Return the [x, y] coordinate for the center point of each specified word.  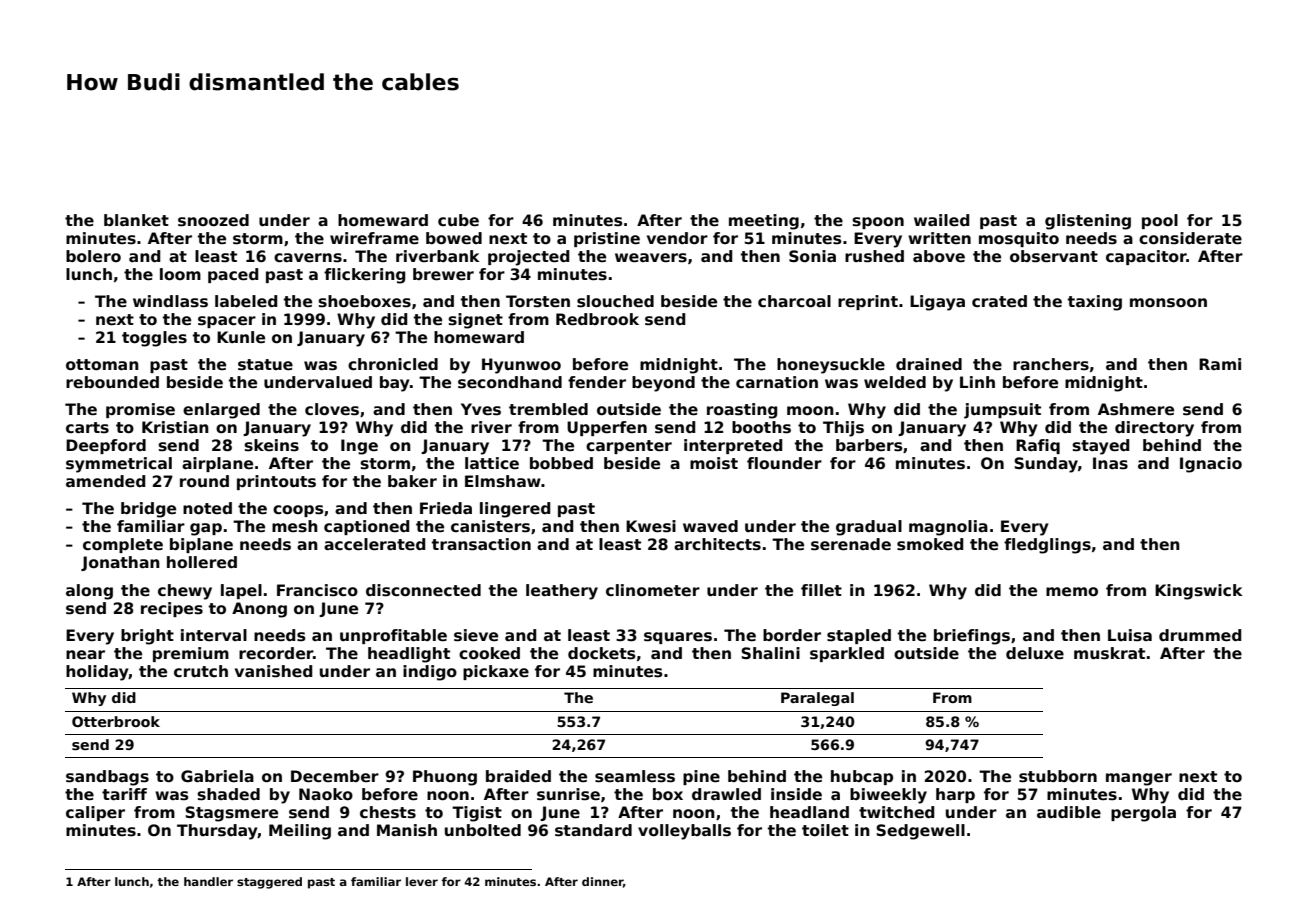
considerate [1190, 238]
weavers [651, 258]
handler [208, 881]
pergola [1143, 814]
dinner [602, 881]
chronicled [393, 364]
